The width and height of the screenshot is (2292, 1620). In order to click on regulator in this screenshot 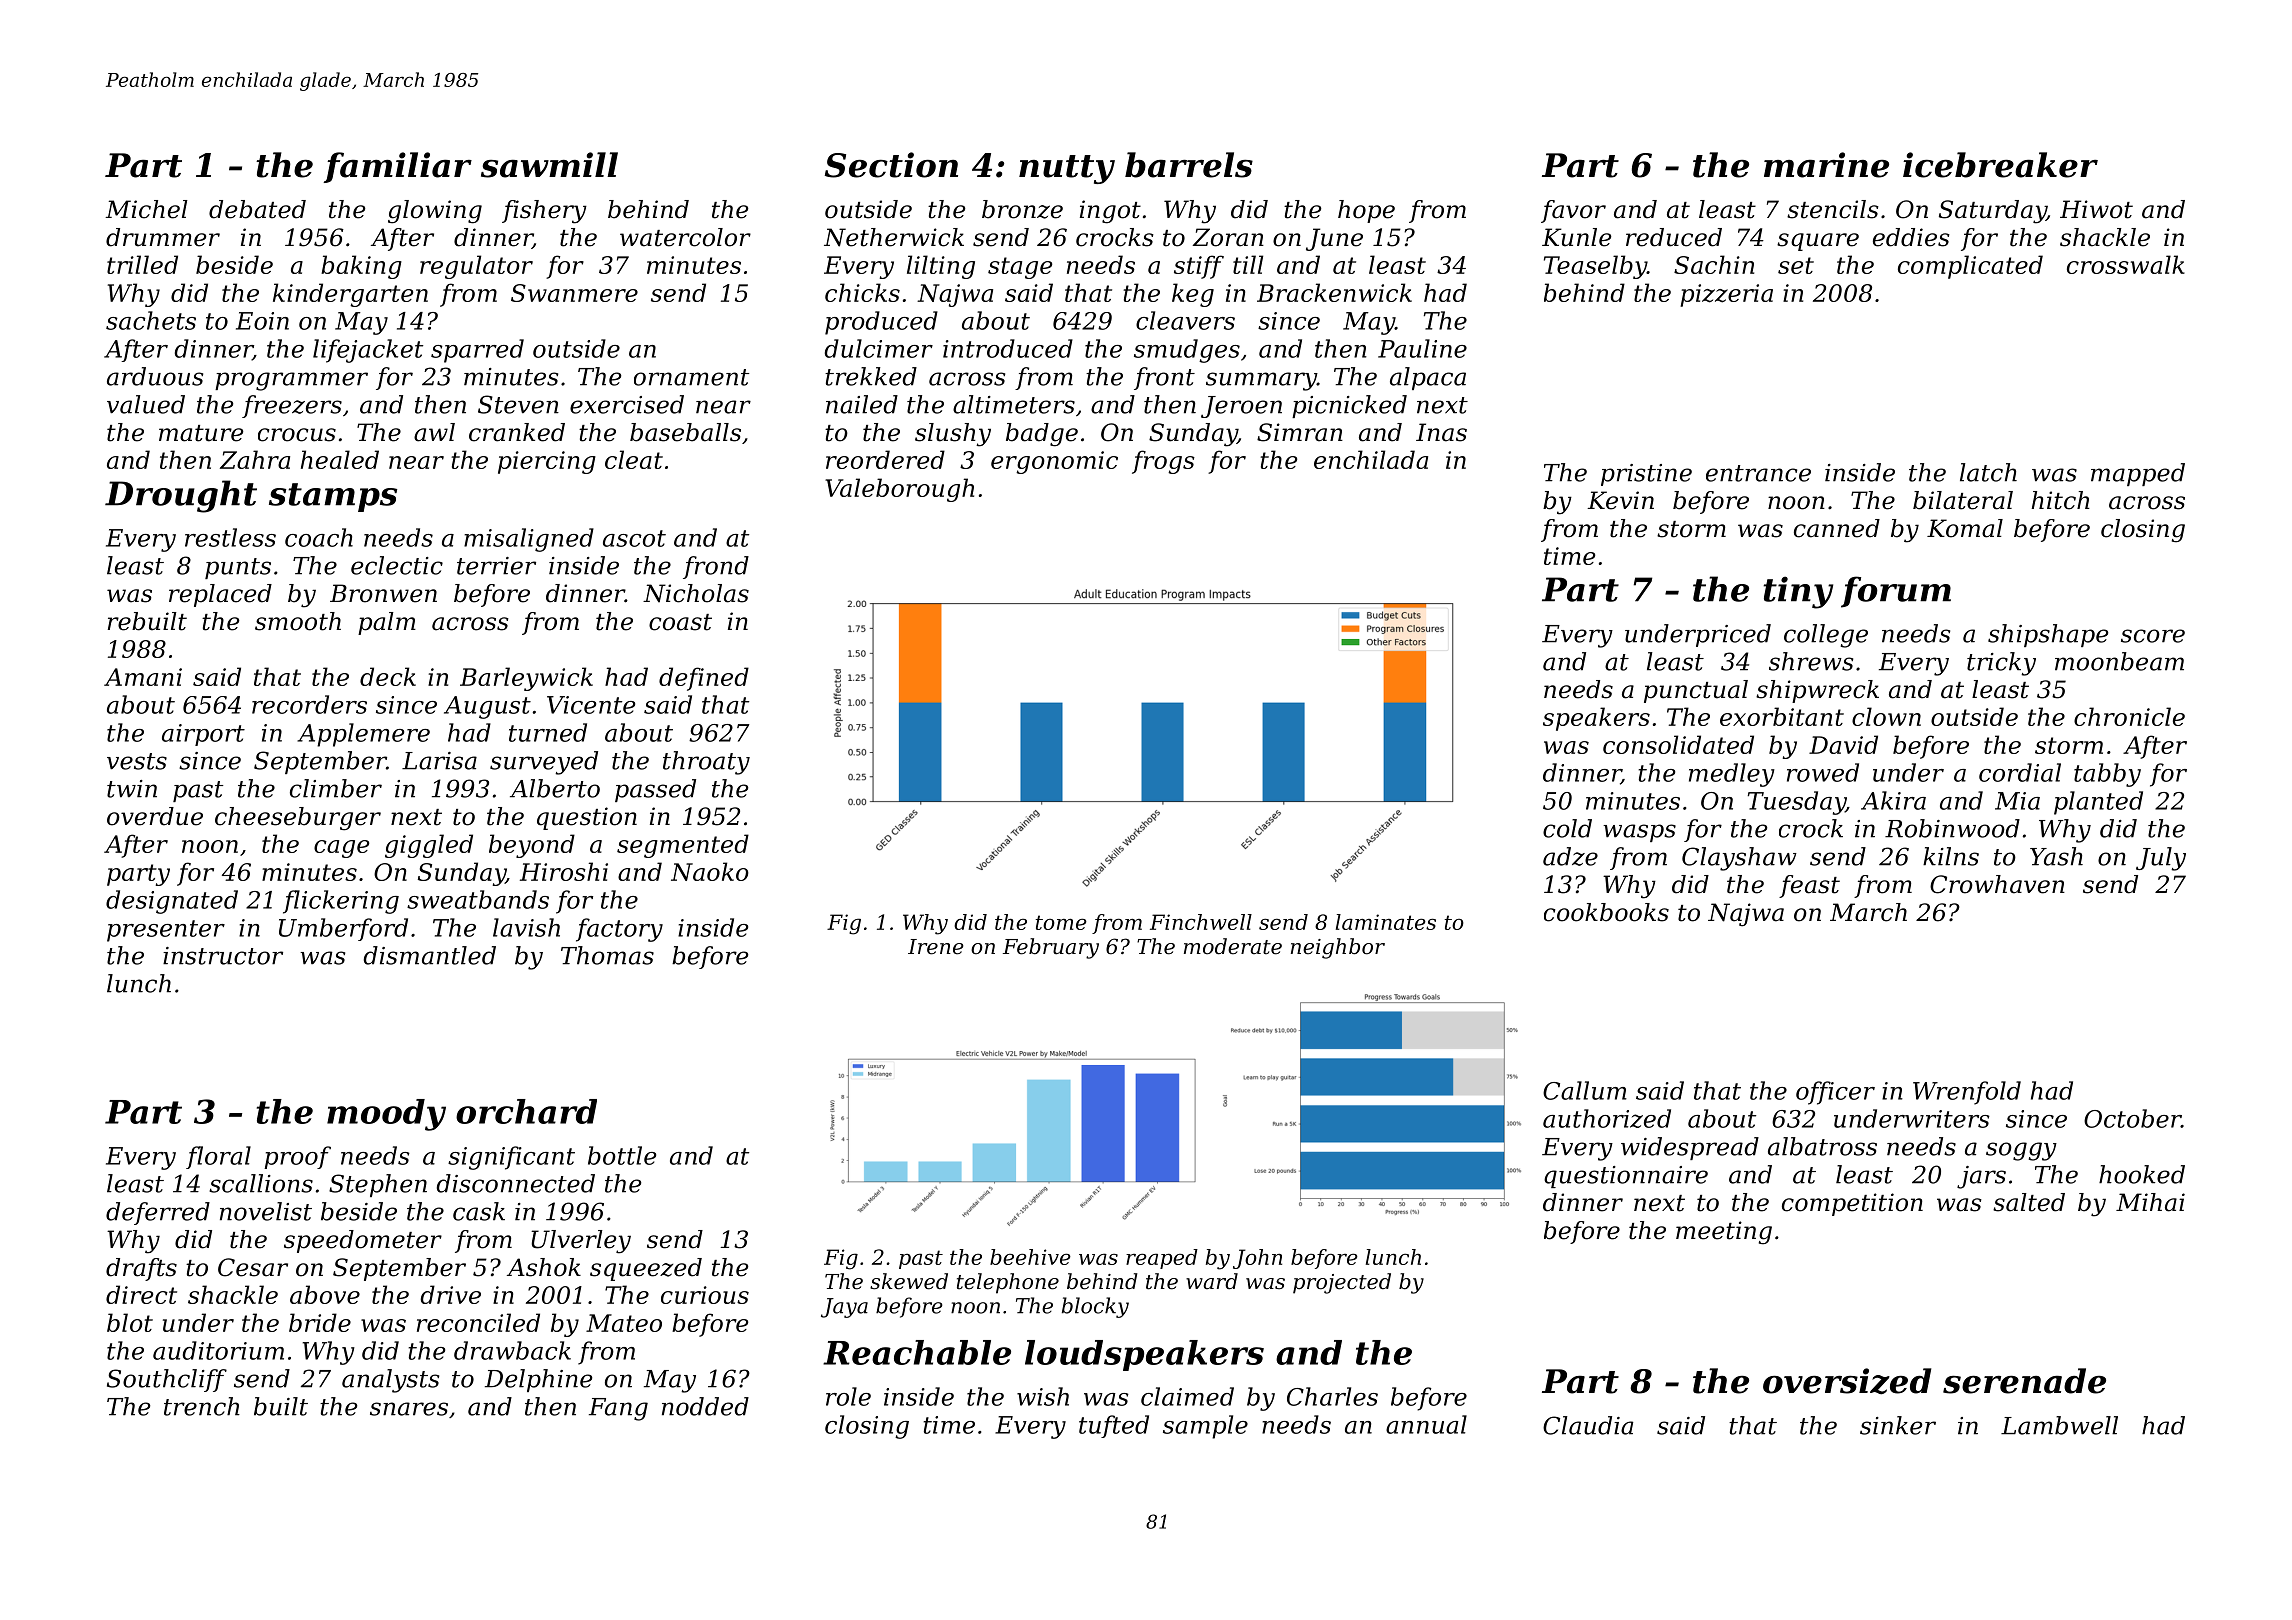, I will do `click(476, 267)`.
